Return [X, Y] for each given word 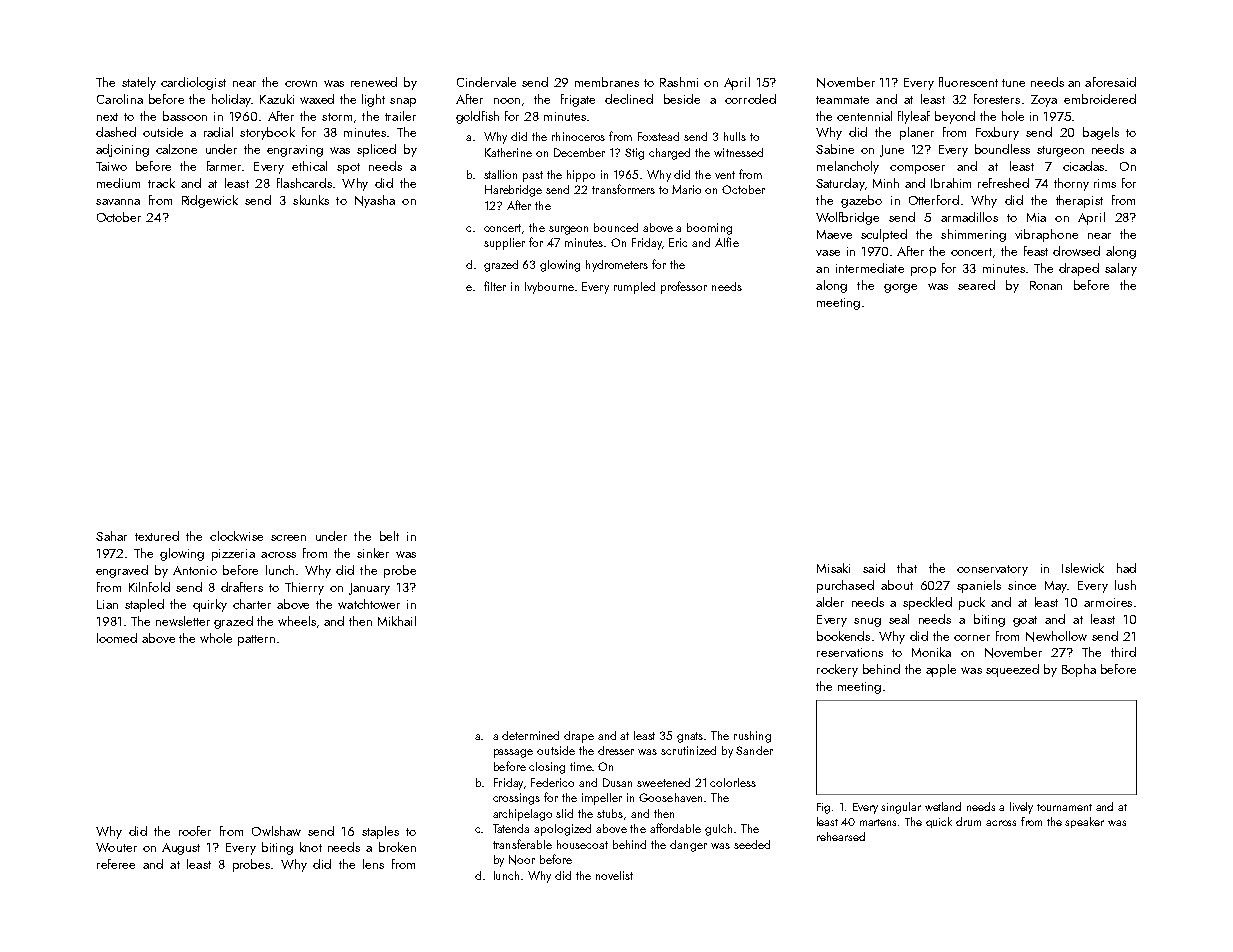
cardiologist [193, 83]
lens [373, 864]
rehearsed [841, 836]
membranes [607, 82]
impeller [602, 799]
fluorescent [968, 82]
